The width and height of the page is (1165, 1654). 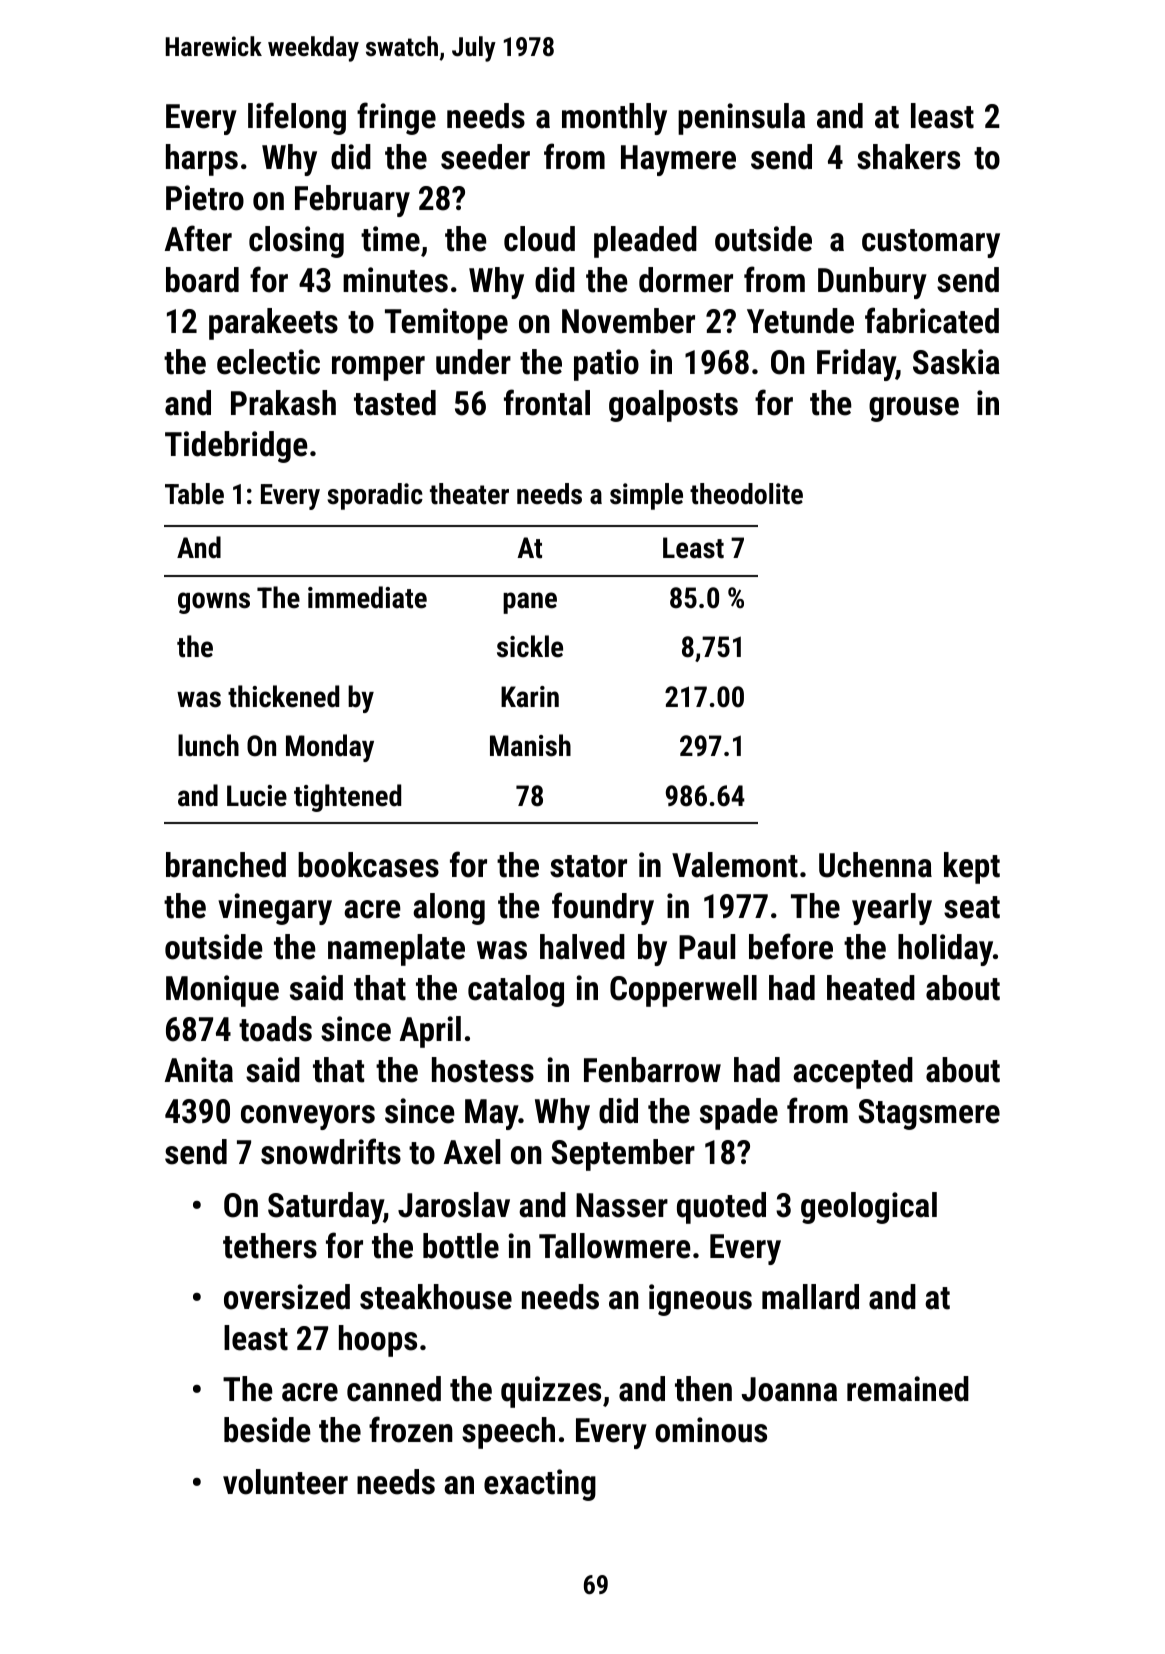 What do you see at coordinates (908, 1389) in the page?
I see `remained` at bounding box center [908, 1389].
